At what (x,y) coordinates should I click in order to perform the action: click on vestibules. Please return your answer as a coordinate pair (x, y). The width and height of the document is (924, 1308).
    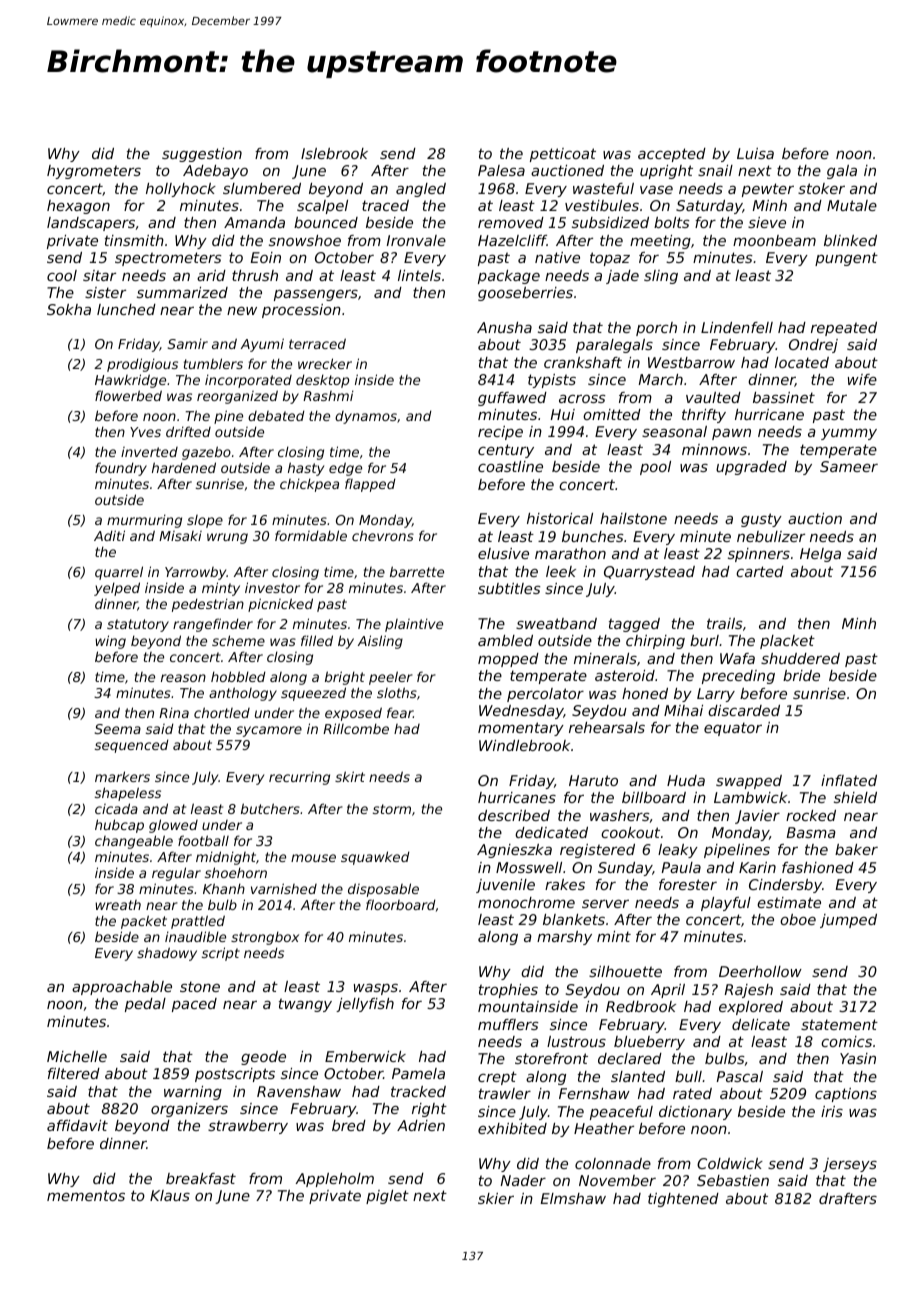
    Looking at the image, I should click on (602, 205).
